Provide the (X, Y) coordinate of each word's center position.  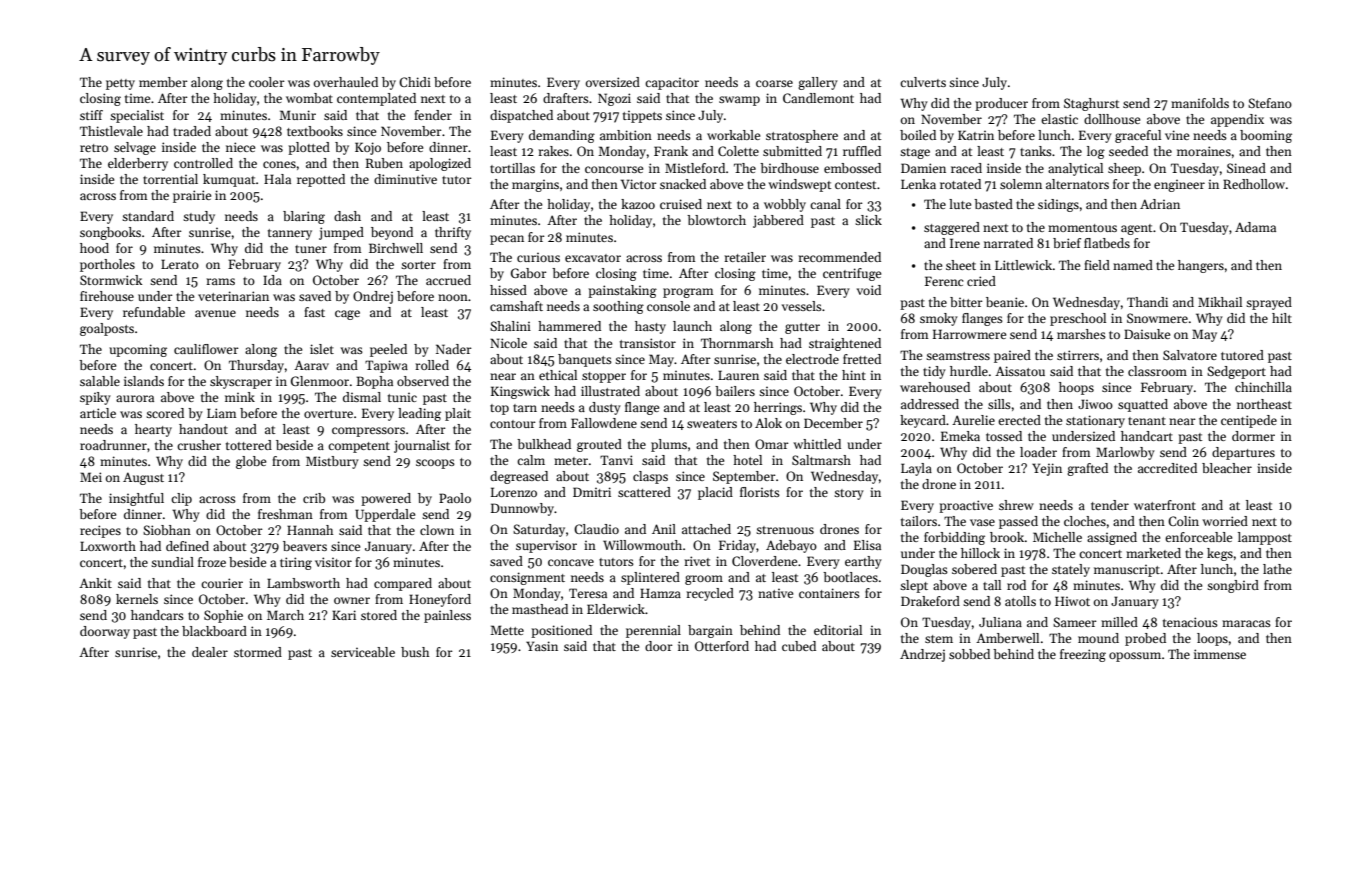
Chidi (415, 82)
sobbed (969, 654)
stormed (258, 652)
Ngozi (614, 99)
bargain (710, 631)
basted (993, 204)
